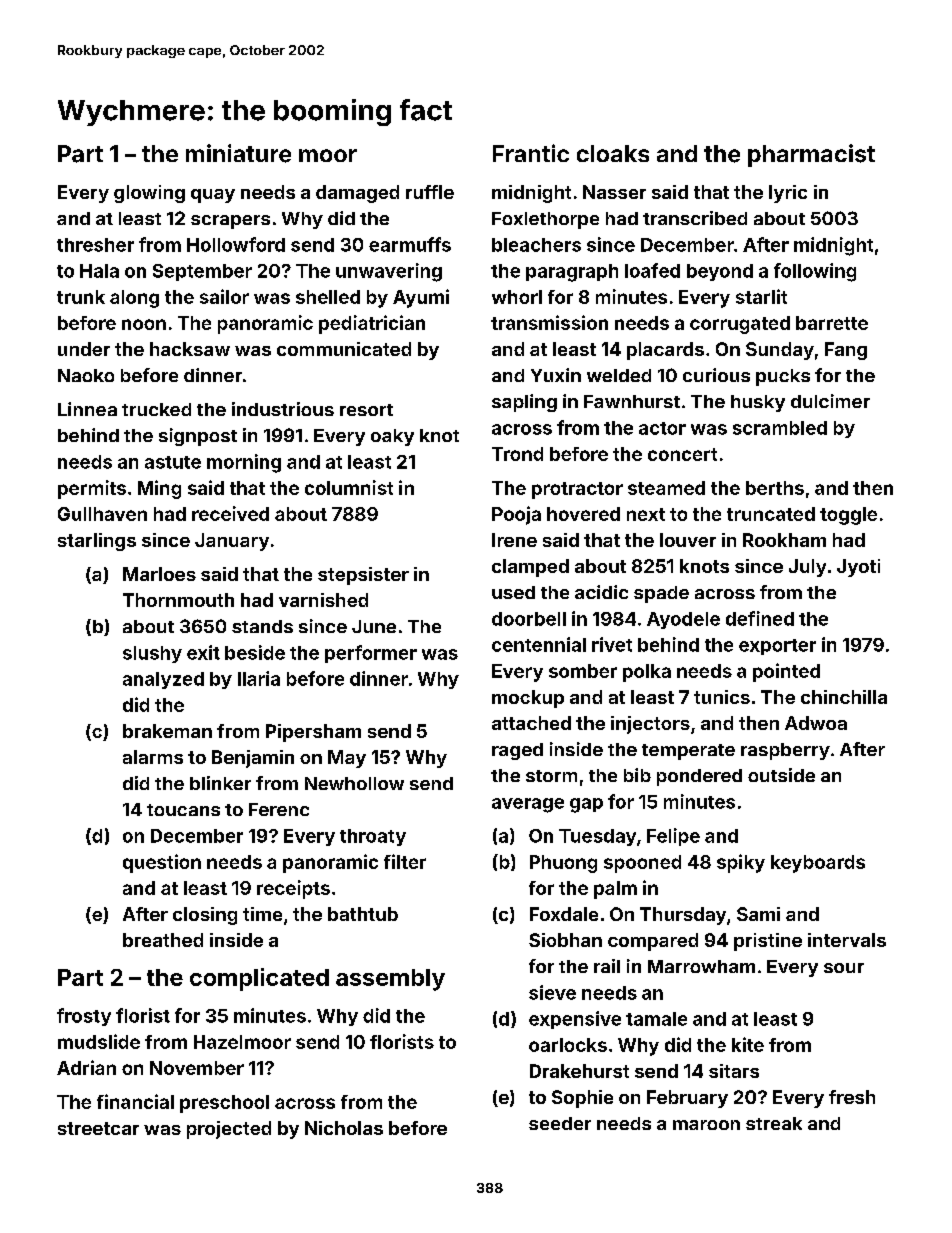  What do you see at coordinates (858, 568) in the screenshot?
I see `Jyoti` at bounding box center [858, 568].
